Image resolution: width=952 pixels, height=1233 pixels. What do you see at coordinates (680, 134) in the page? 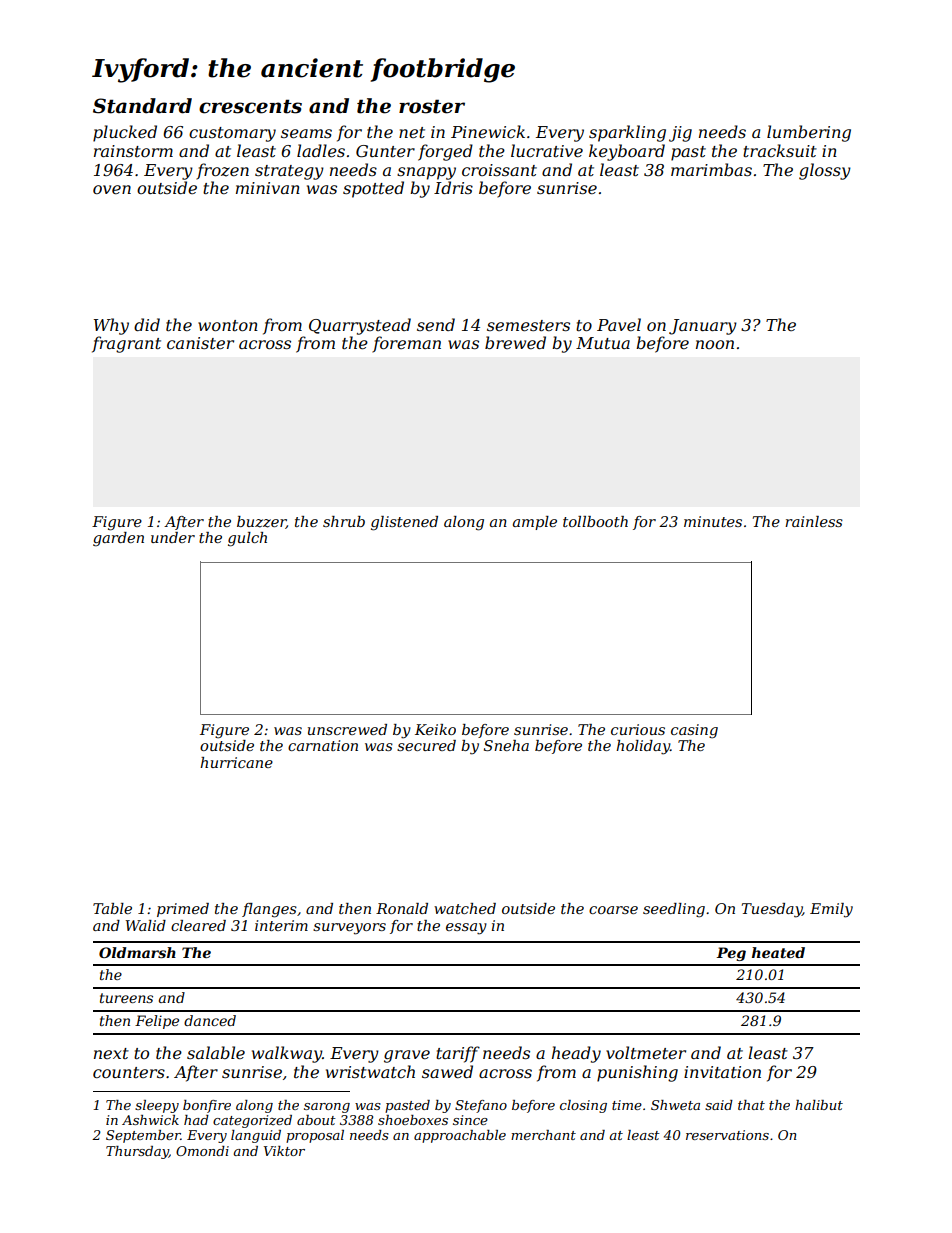
I see `jig` at bounding box center [680, 134].
